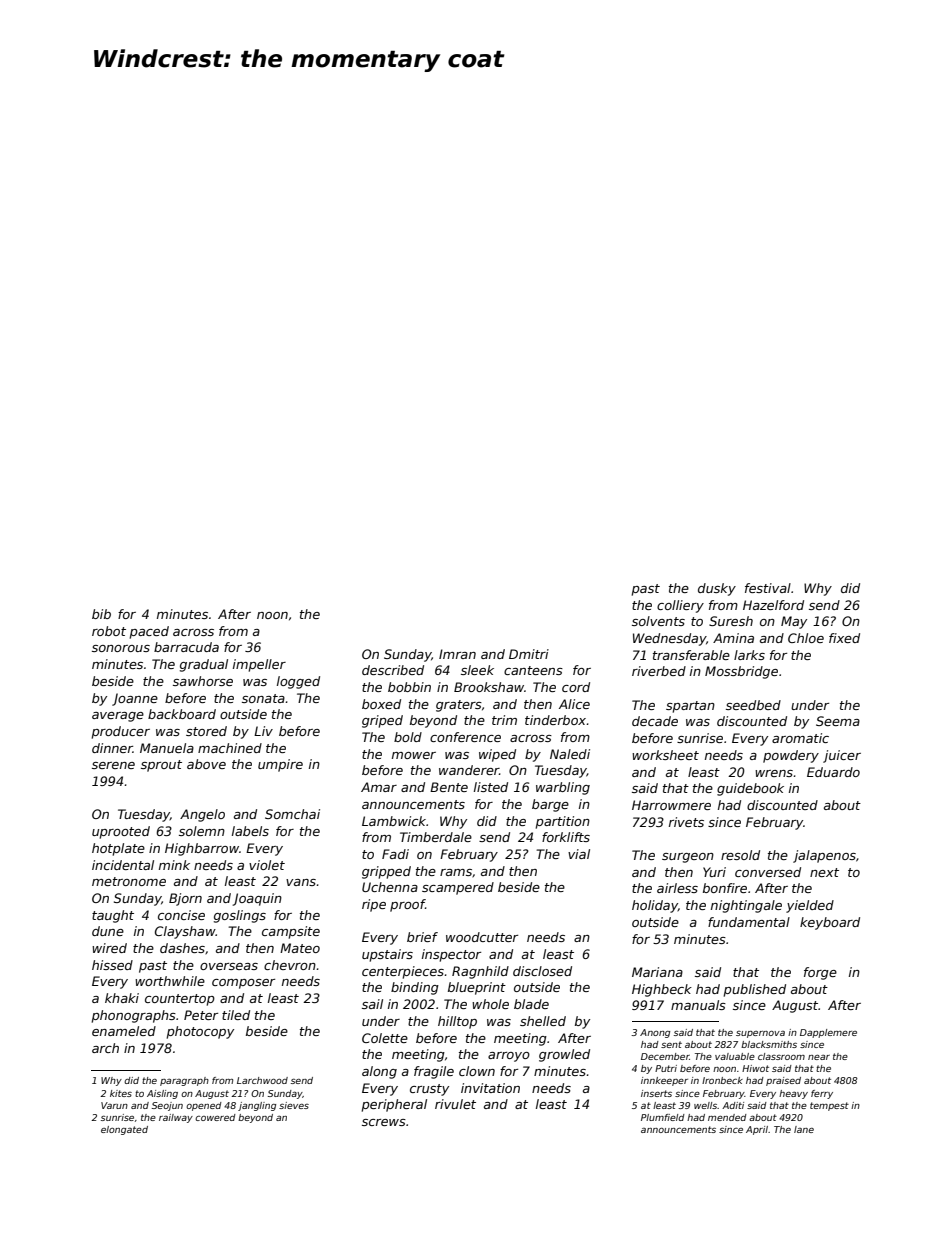 The image size is (952, 1233). Describe the element at coordinates (113, 916) in the image. I see `taught` at that location.
